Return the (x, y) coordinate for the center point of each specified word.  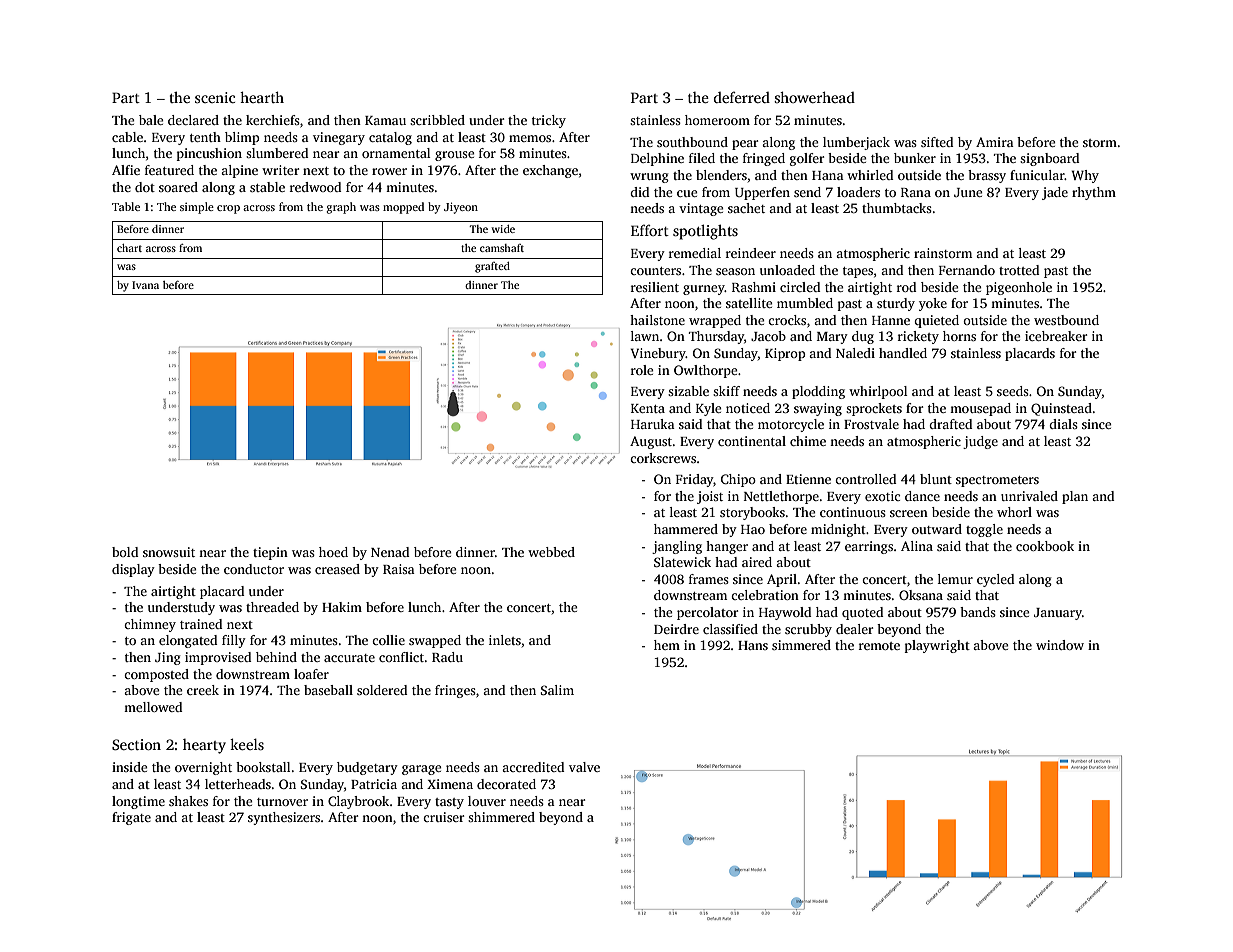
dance (922, 496)
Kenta (648, 408)
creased (337, 569)
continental (752, 441)
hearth (262, 97)
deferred (742, 97)
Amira (995, 142)
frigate (131, 818)
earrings (869, 547)
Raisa (399, 569)
